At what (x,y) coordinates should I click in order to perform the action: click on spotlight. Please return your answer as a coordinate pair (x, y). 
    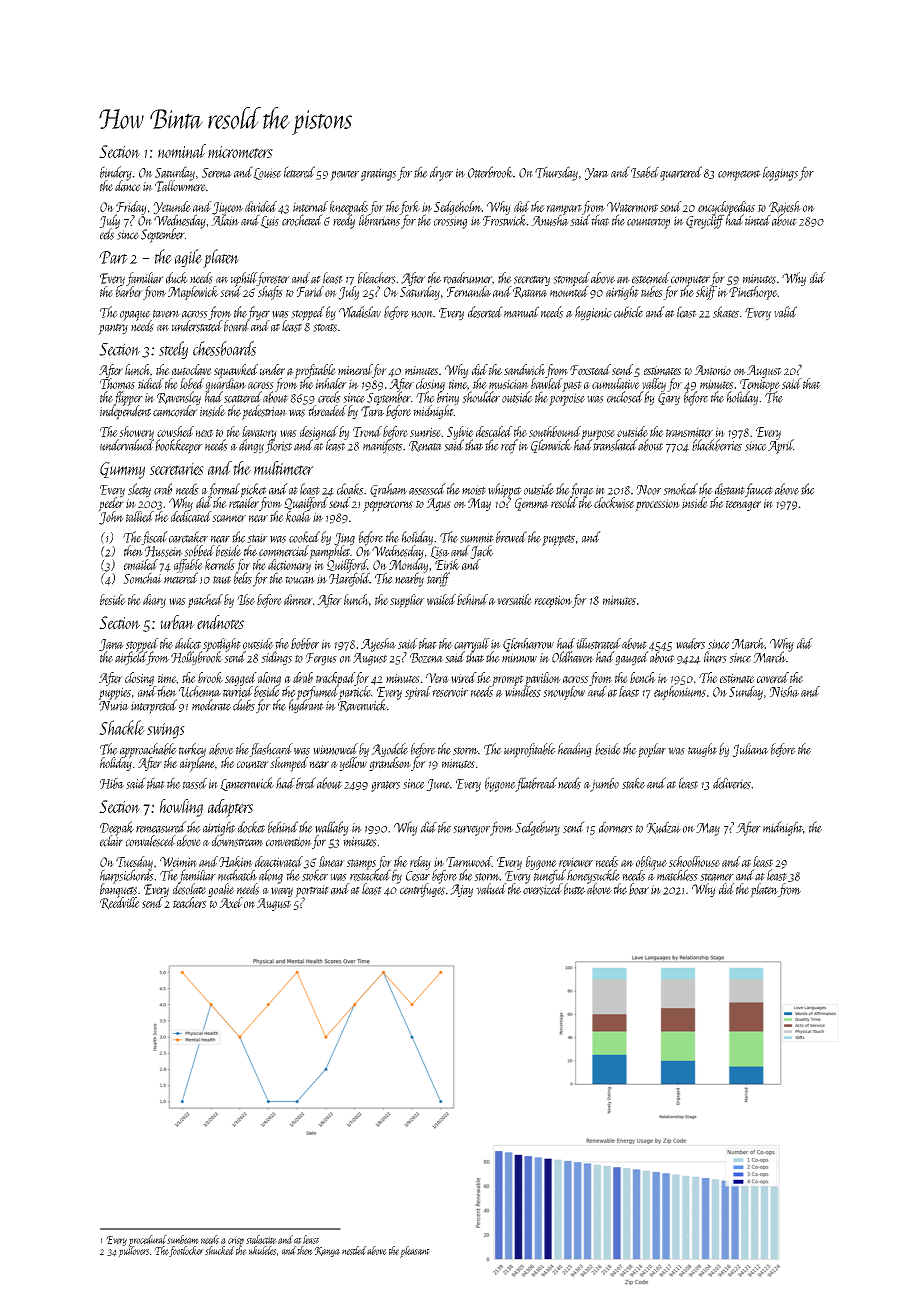
    Looking at the image, I should click on (221, 645).
